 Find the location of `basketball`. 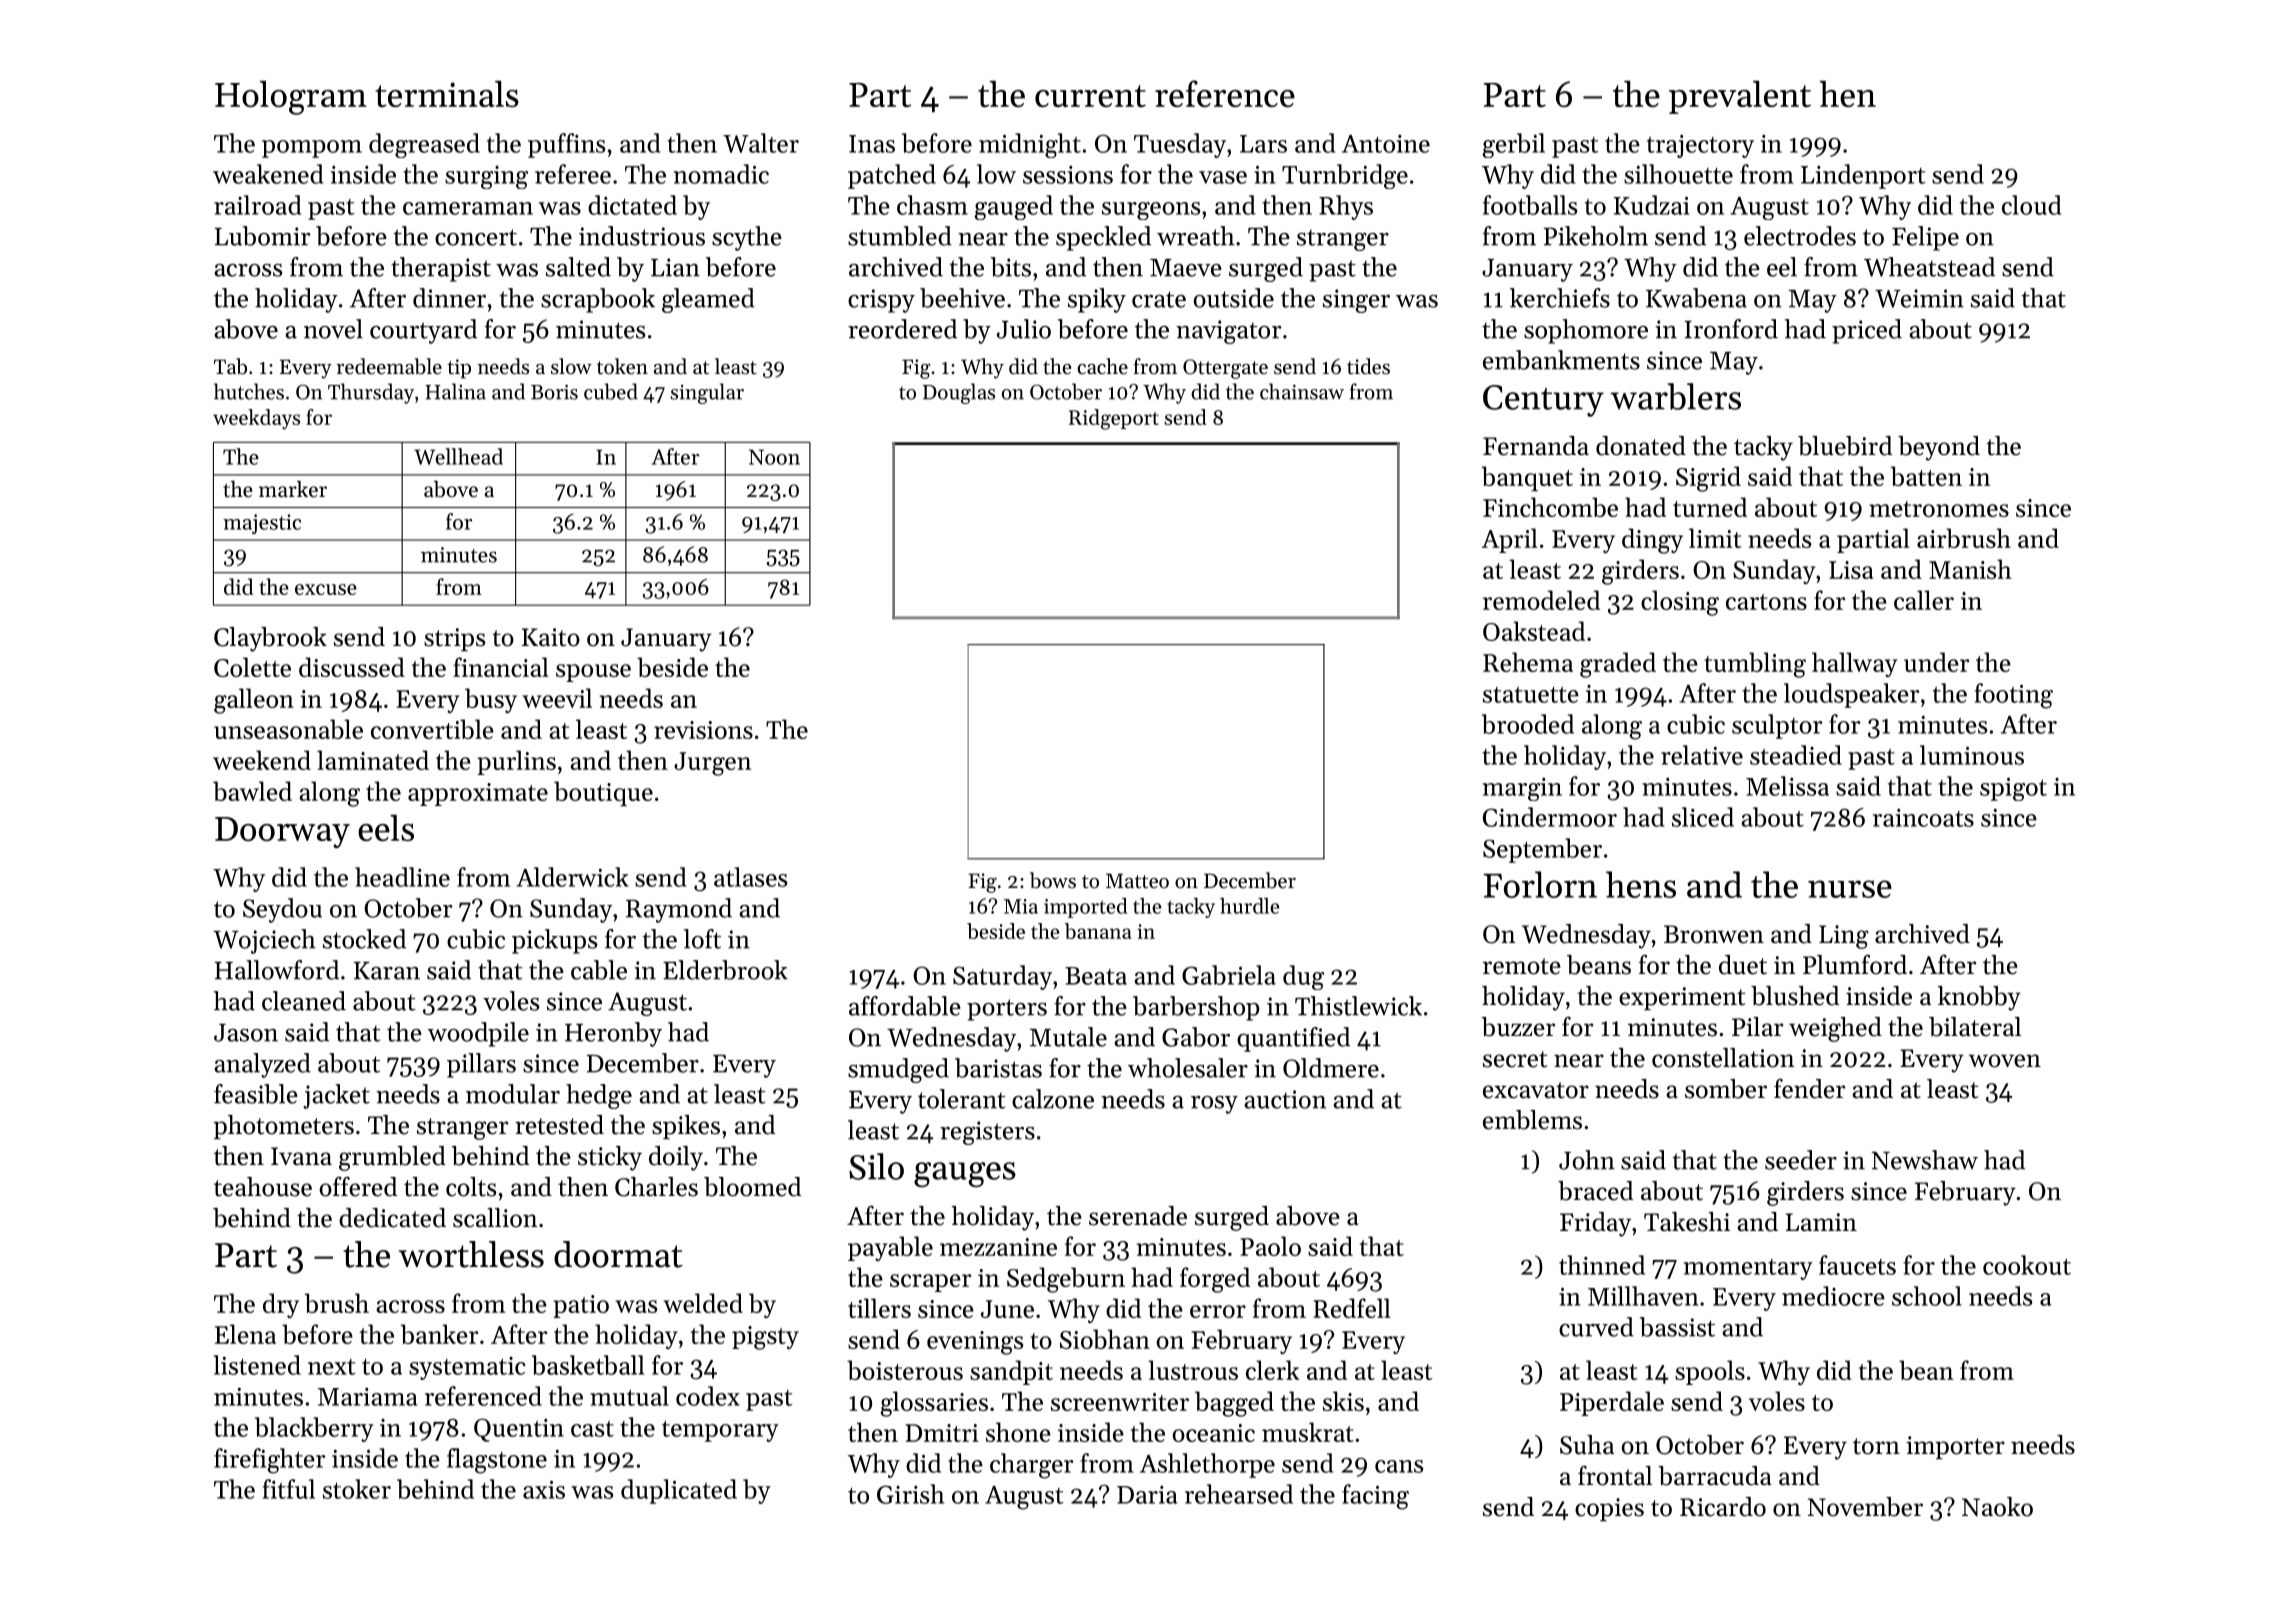

basketball is located at coordinates (588, 1365).
